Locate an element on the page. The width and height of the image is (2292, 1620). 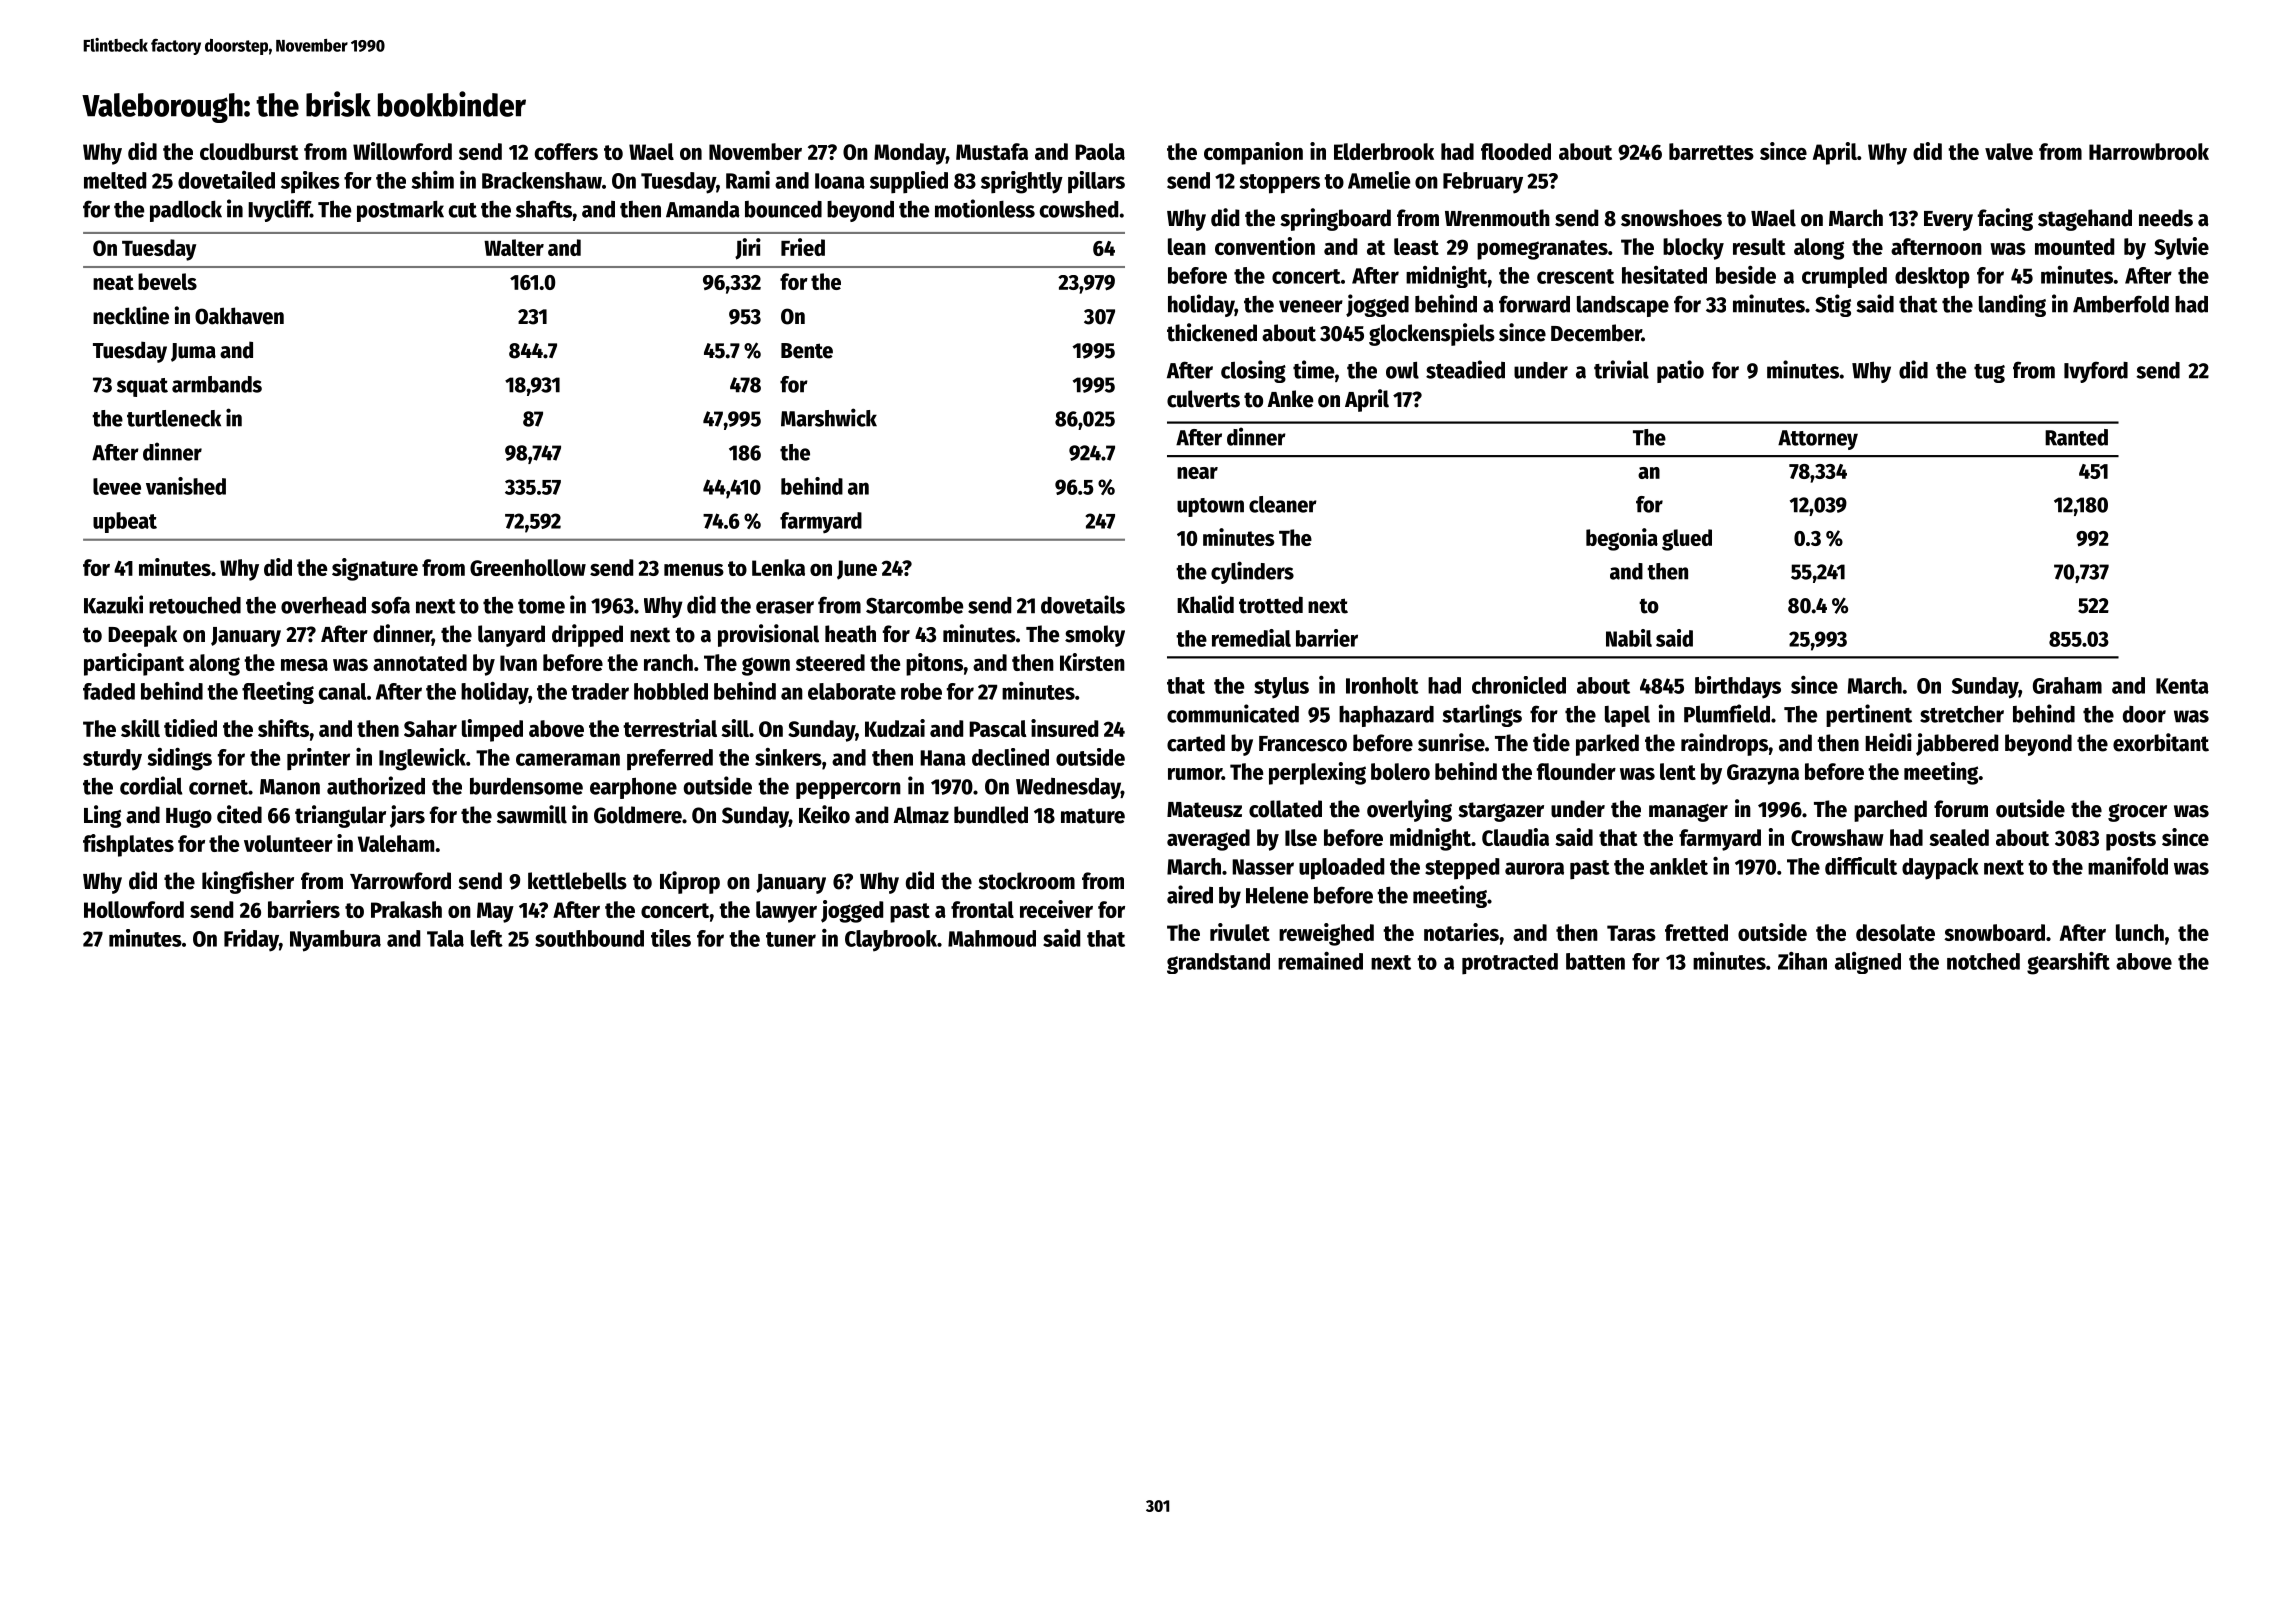
Harrowbrook is located at coordinates (2149, 151).
